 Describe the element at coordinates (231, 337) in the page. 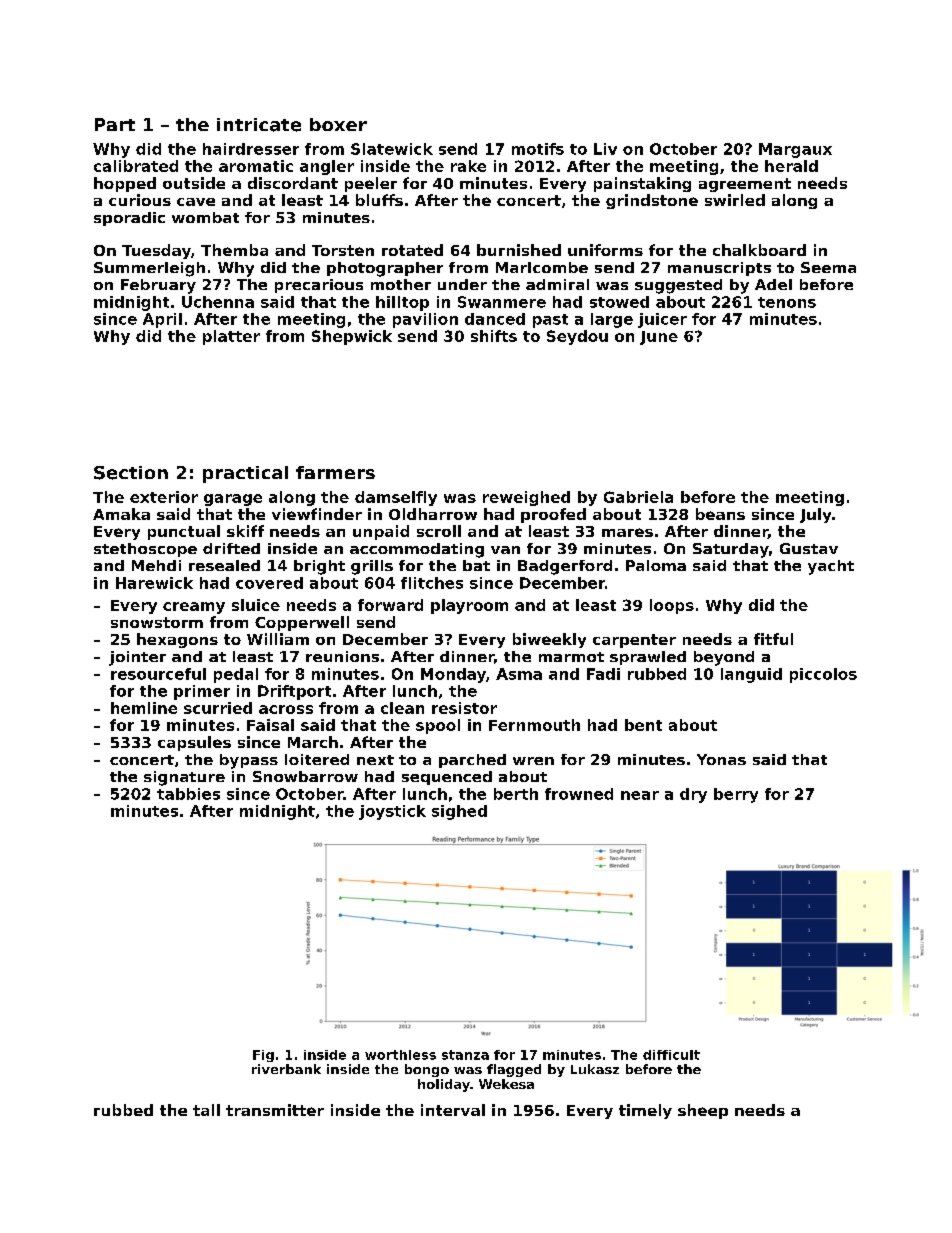

I see `platter` at that location.
